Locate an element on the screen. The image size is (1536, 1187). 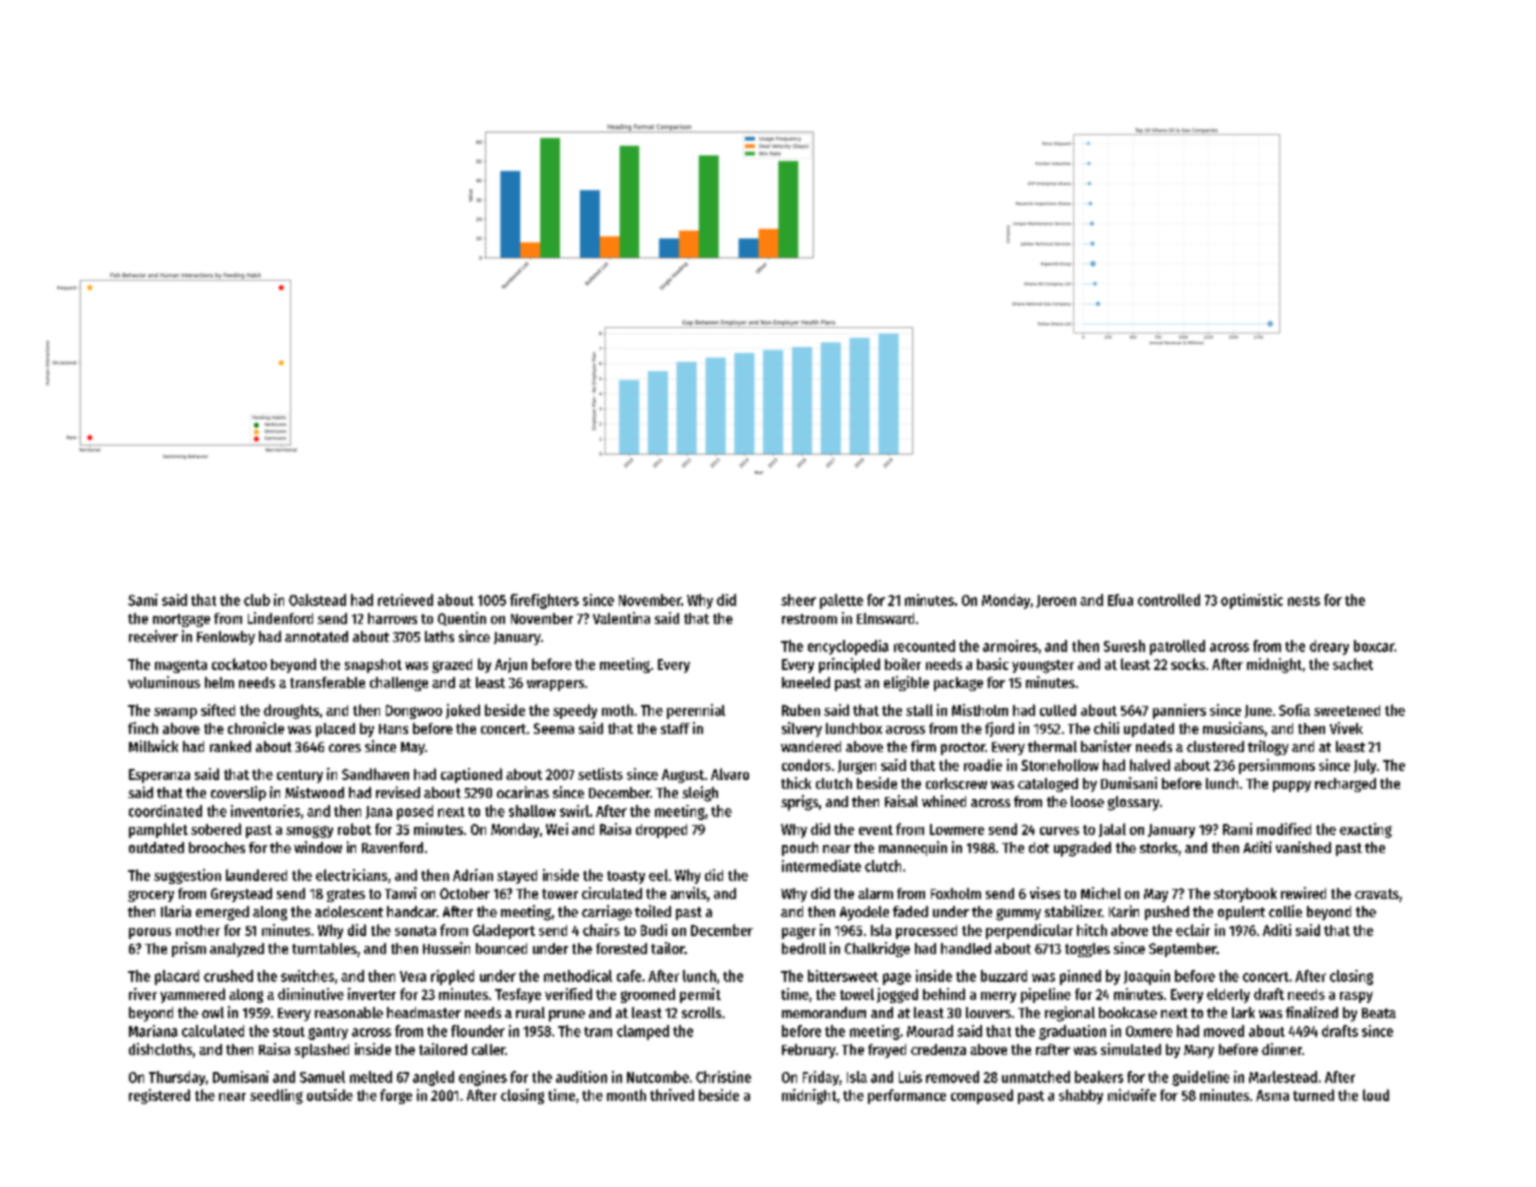
captioned is located at coordinates (471, 775).
